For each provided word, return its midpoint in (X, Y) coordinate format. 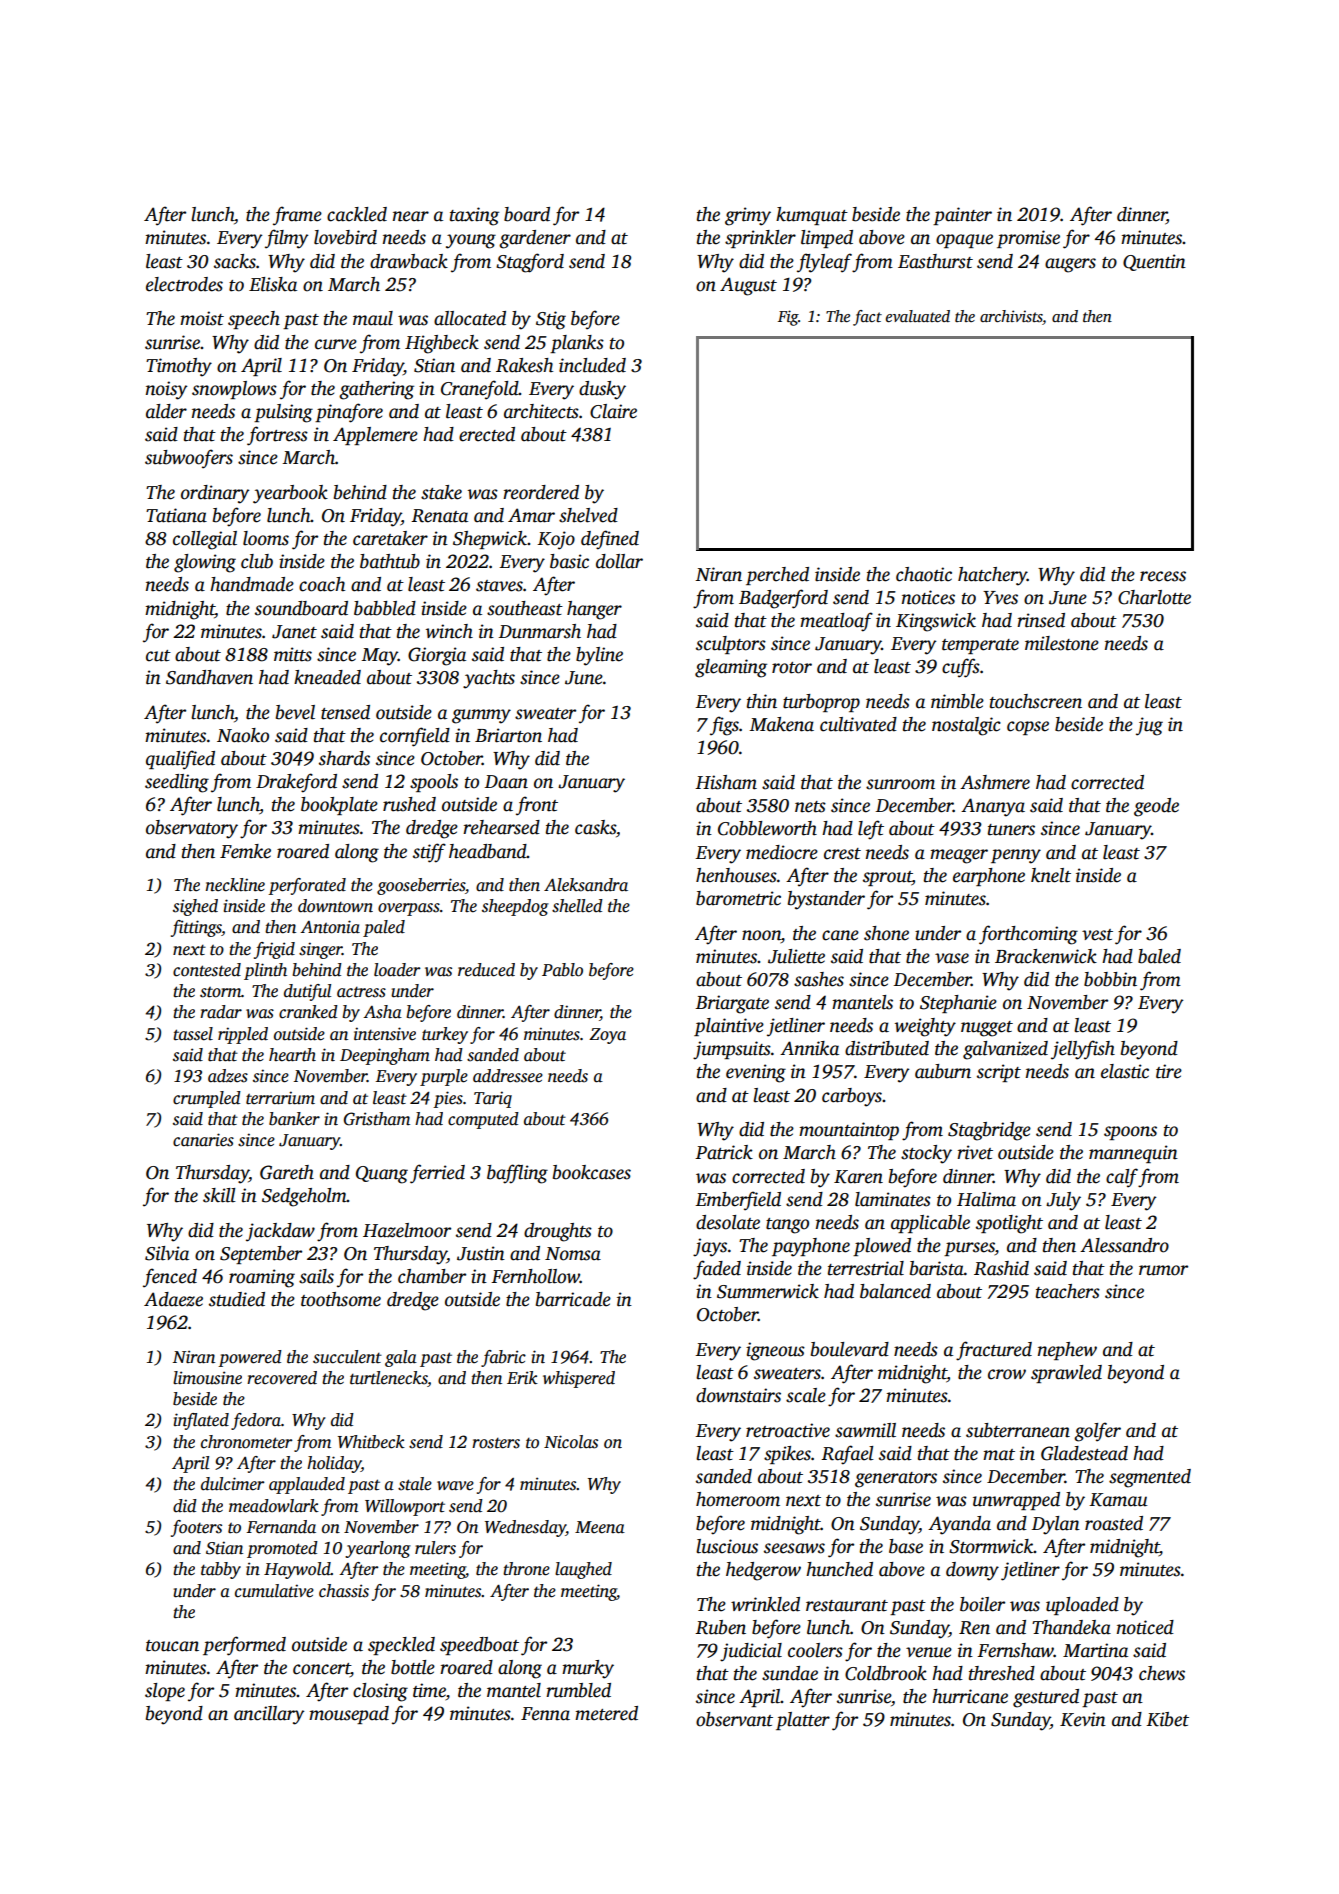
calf (1122, 1178)
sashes (819, 979)
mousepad (349, 1715)
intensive (385, 1034)
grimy (748, 216)
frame (297, 216)
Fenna (545, 1714)
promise (1028, 239)
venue (929, 1652)
